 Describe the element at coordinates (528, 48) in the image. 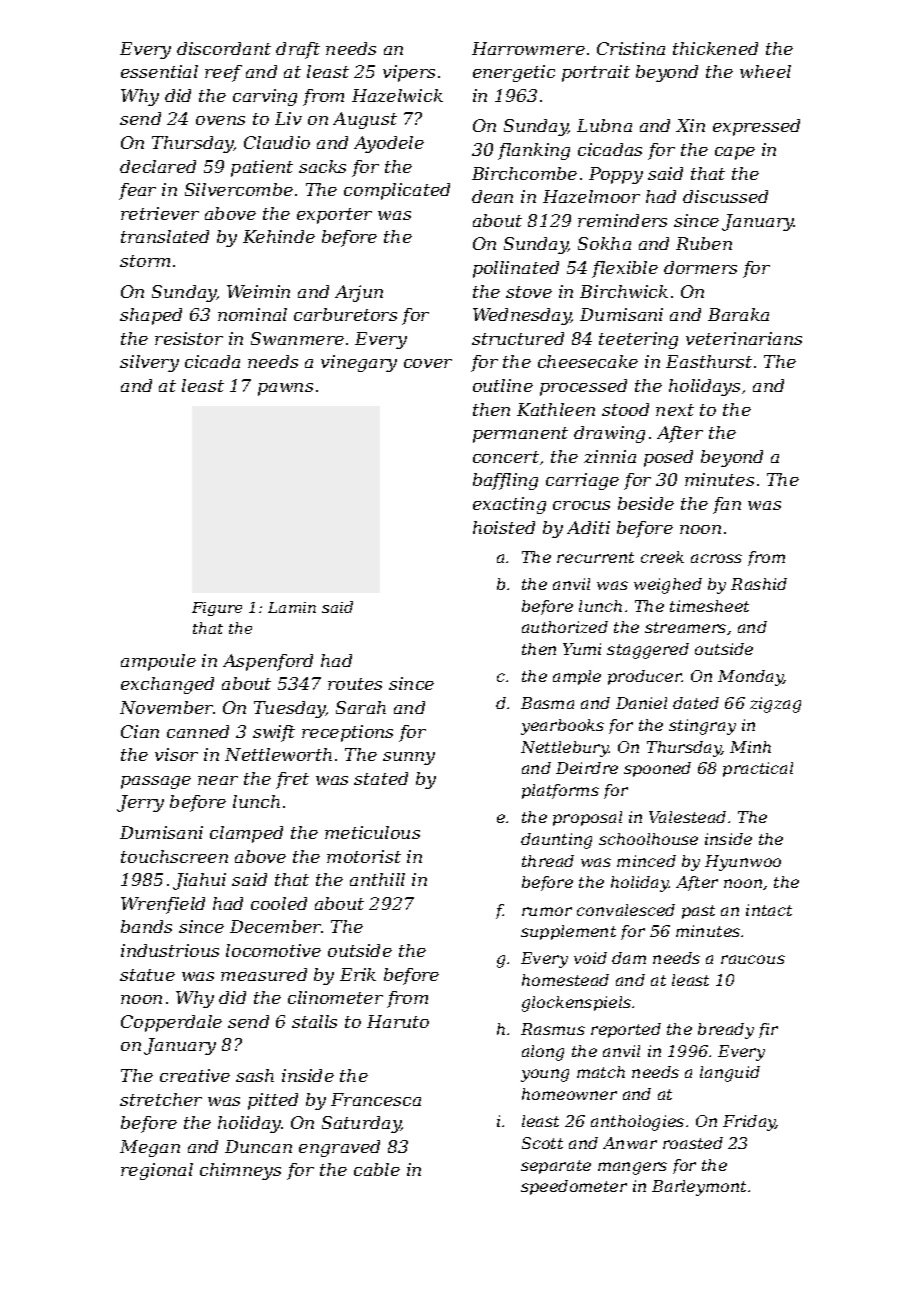

I see `Harrowmere` at that location.
